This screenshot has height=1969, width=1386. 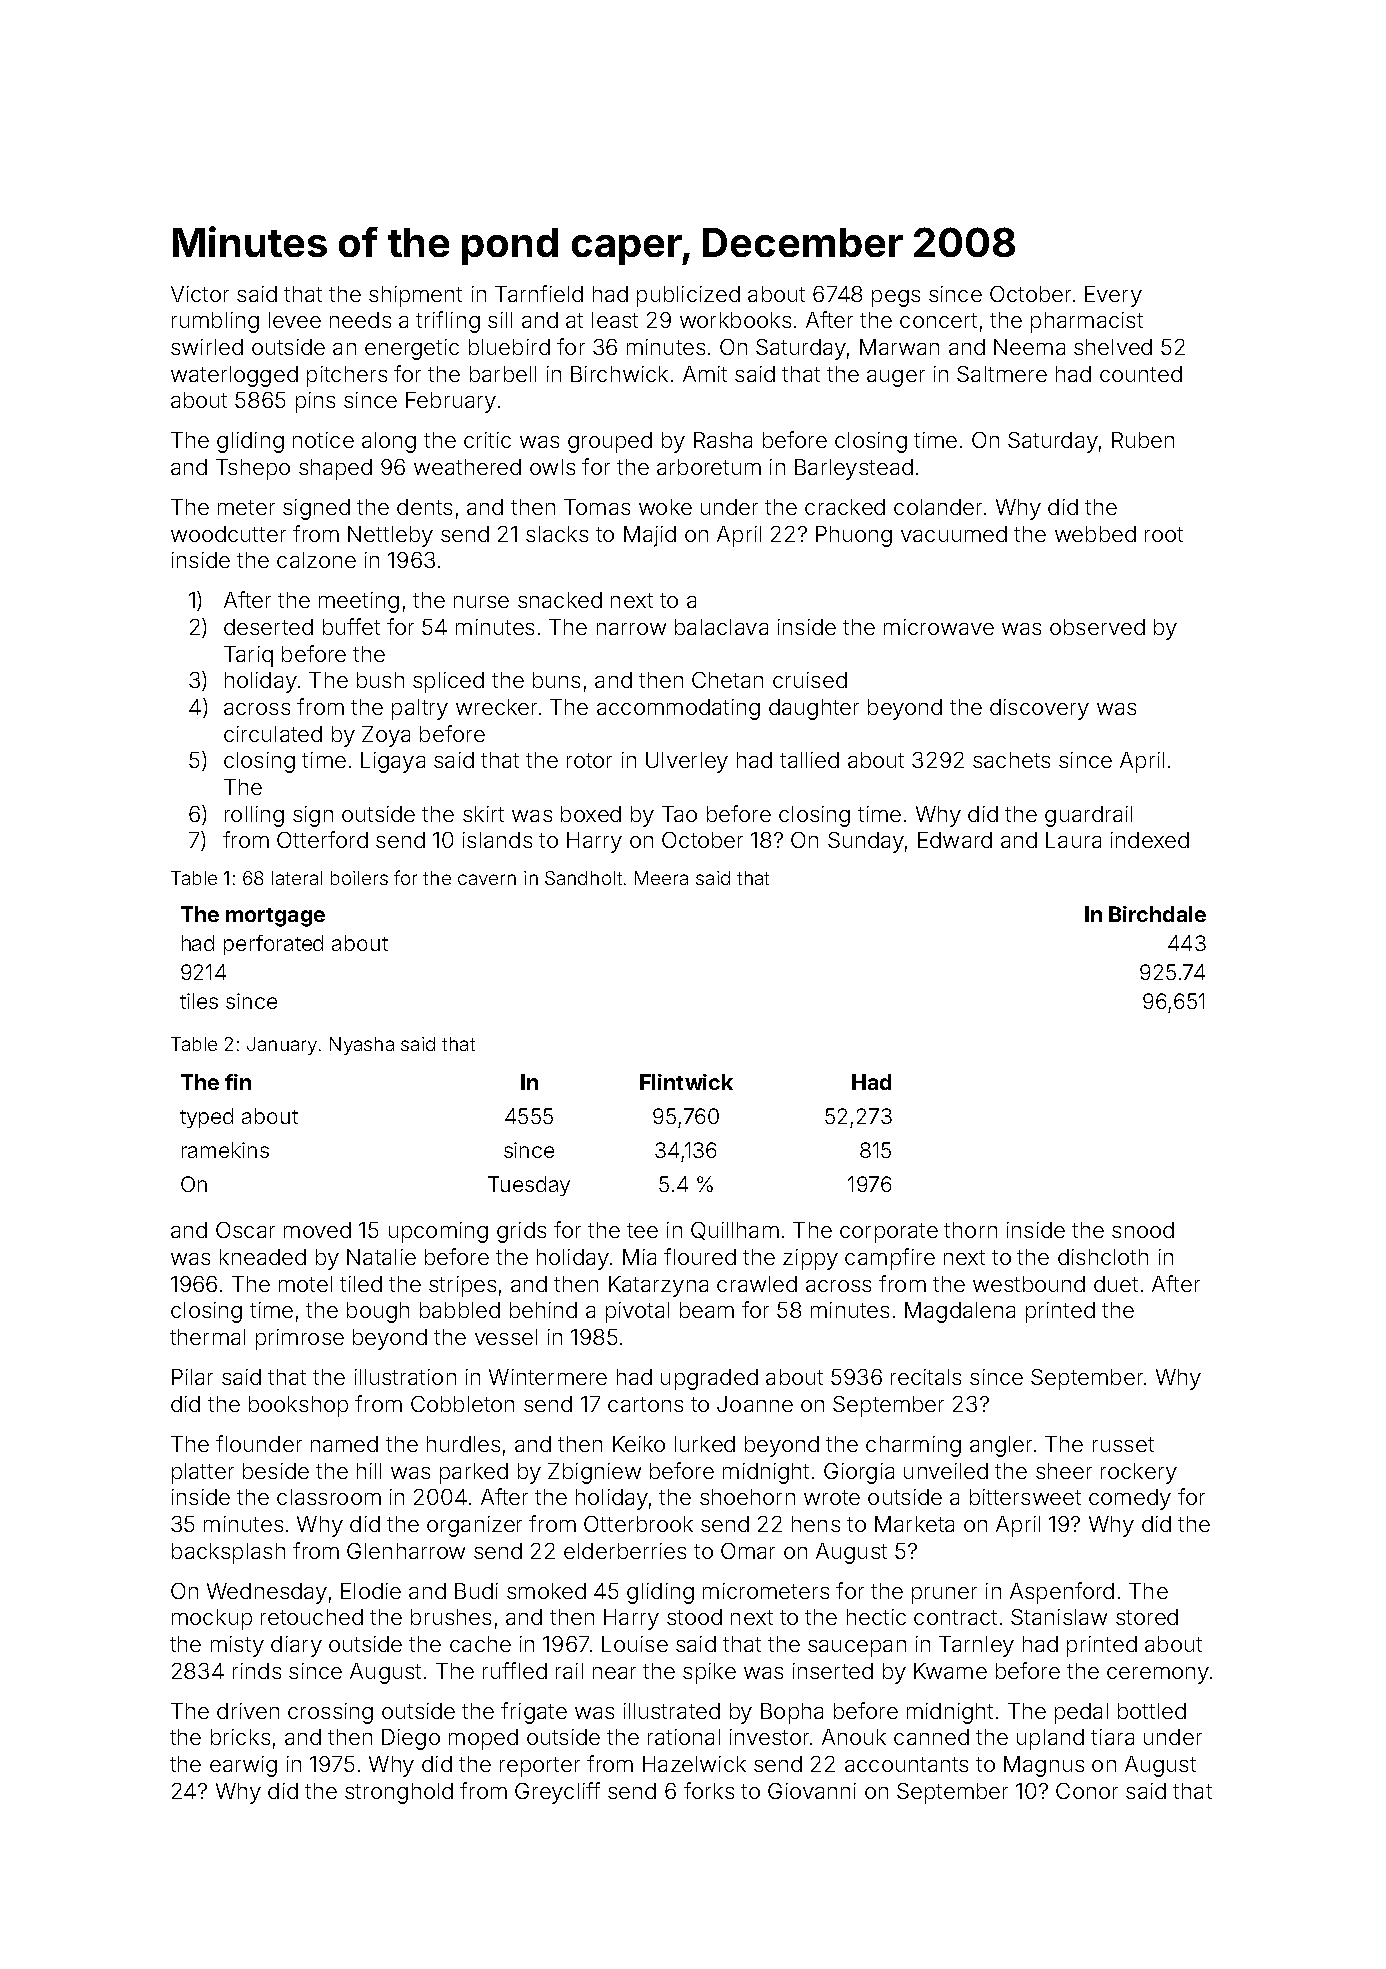 What do you see at coordinates (399, 1793) in the screenshot?
I see `stronghold` at bounding box center [399, 1793].
